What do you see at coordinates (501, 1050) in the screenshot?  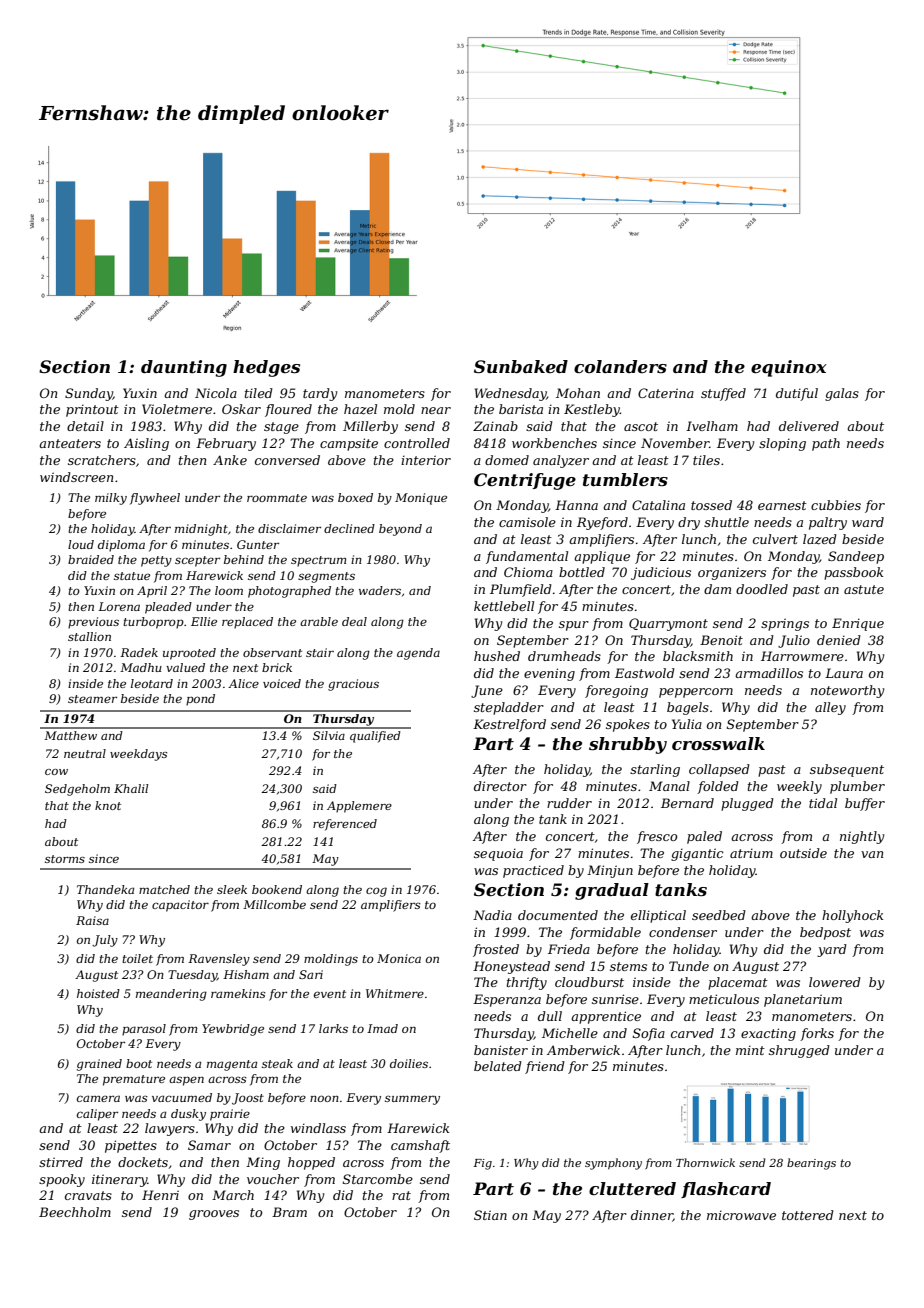 I see `banister` at bounding box center [501, 1050].
